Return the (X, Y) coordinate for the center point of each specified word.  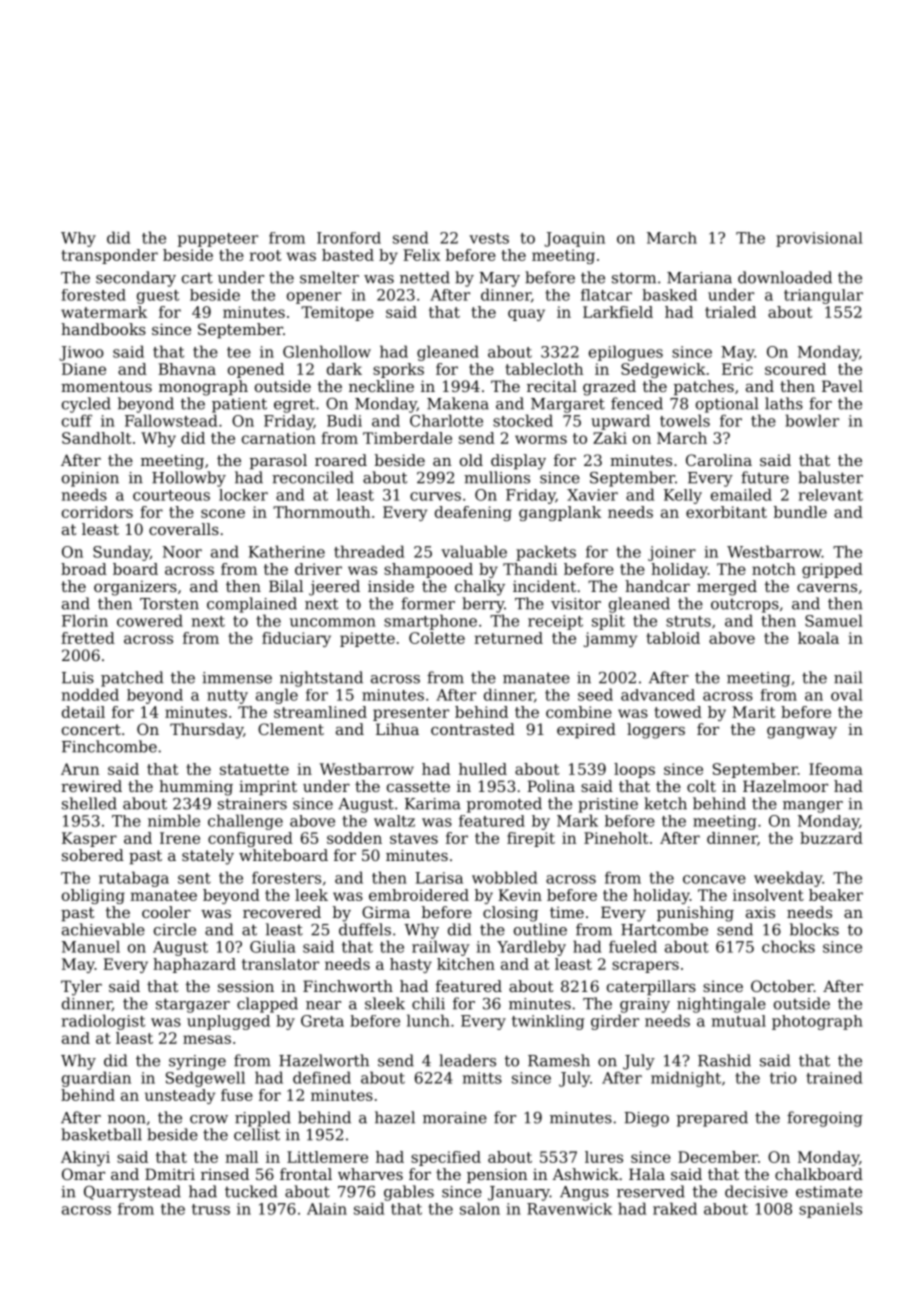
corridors (97, 512)
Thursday (206, 731)
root (265, 255)
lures (604, 1157)
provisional (819, 239)
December (718, 1157)
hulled (483, 769)
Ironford (349, 238)
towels (685, 420)
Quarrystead (132, 1193)
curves (435, 496)
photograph (817, 1022)
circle (175, 929)
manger (813, 807)
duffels (365, 929)
